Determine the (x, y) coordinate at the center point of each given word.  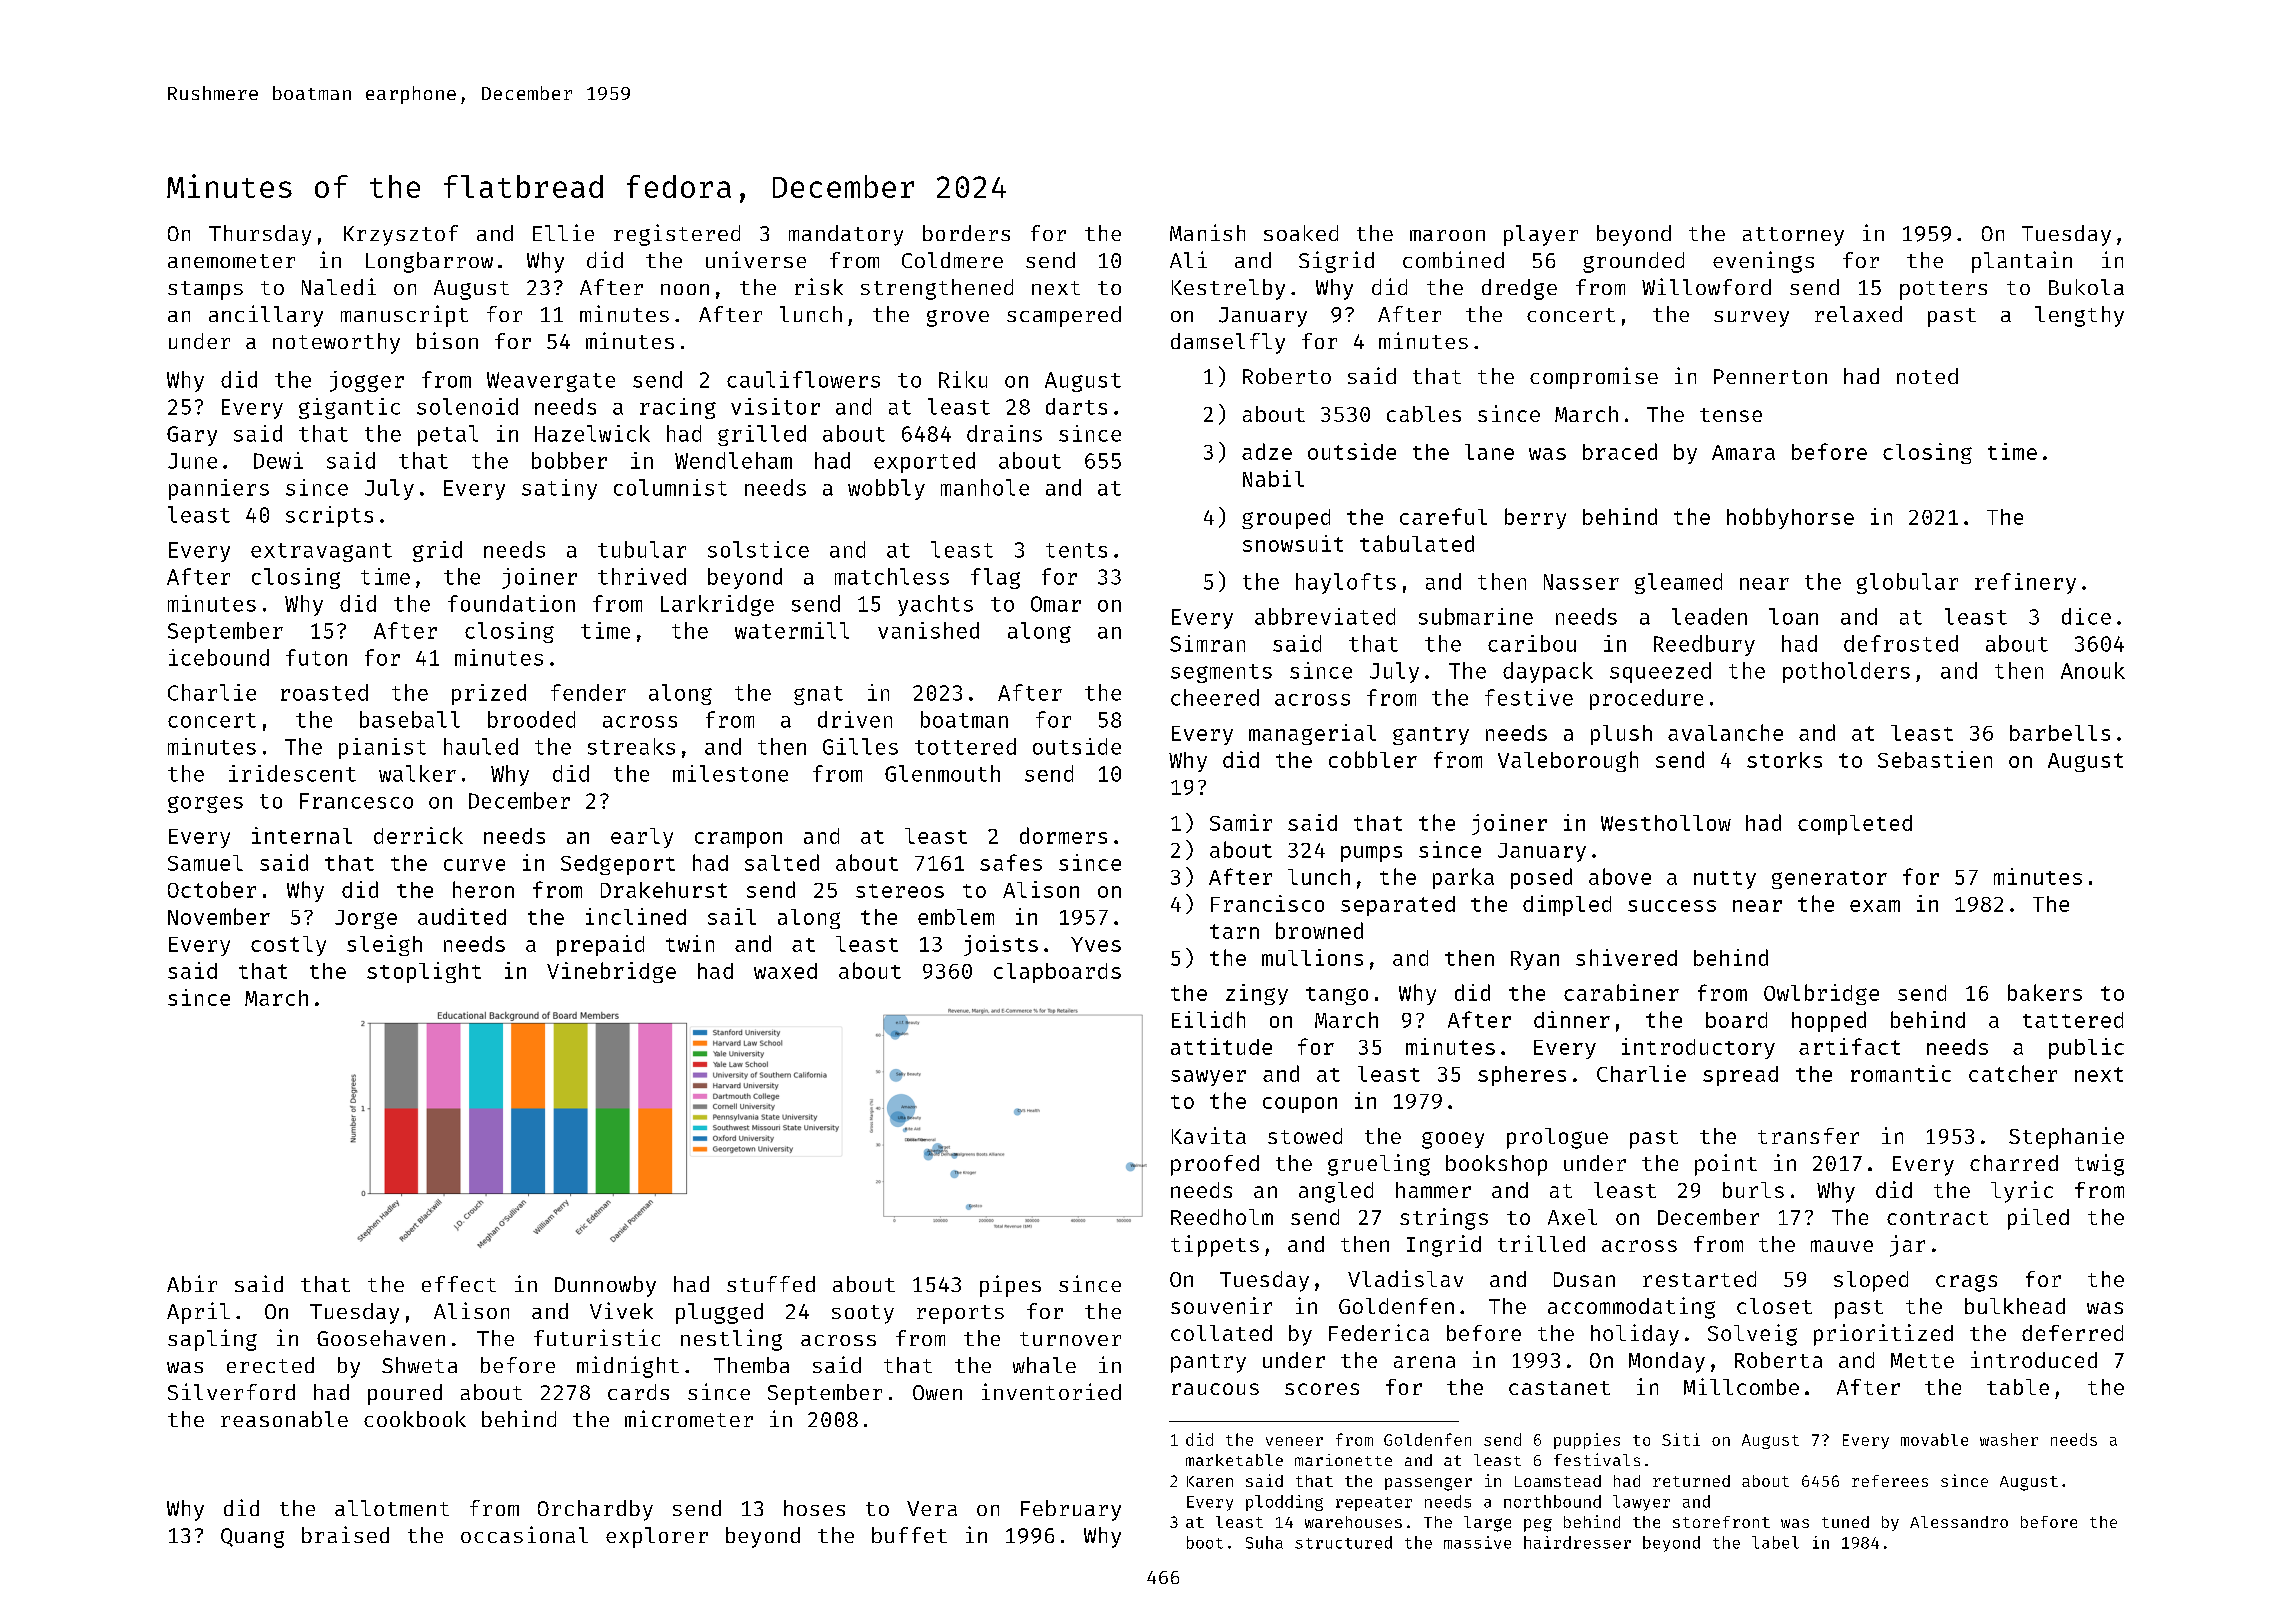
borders (966, 233)
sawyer (1208, 1078)
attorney (1793, 236)
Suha (1264, 1542)
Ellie (563, 232)
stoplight (424, 972)
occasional (524, 1534)
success (1672, 906)
